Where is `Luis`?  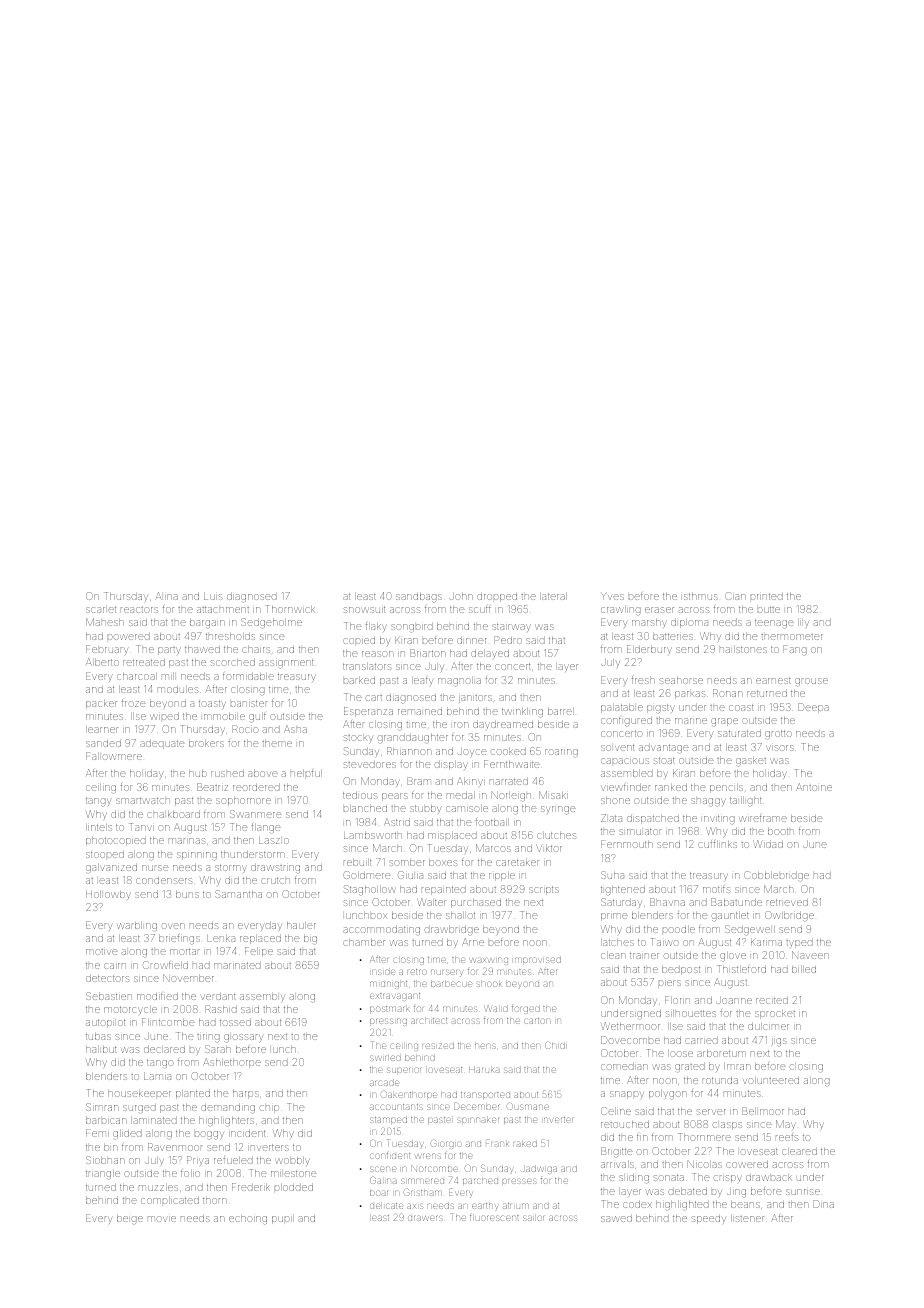 Luis is located at coordinates (213, 596).
